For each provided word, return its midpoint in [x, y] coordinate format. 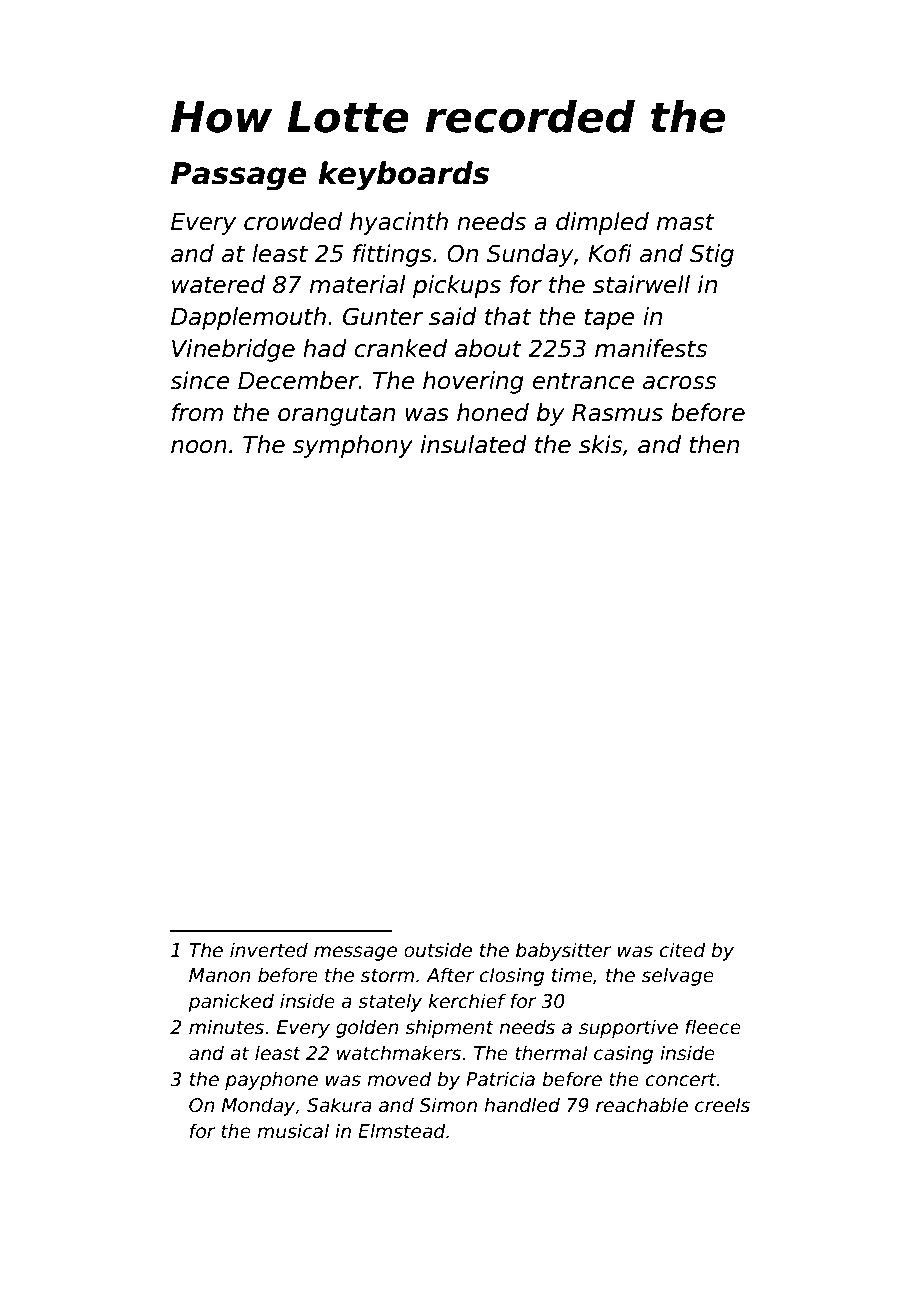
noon [199, 447]
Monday [259, 1106]
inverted [269, 950]
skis [600, 444]
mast [686, 222]
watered [218, 284]
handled [522, 1105]
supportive [628, 1028]
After [450, 975]
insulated [474, 444]
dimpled [602, 223]
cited [682, 950]
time [572, 975]
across [679, 383]
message [355, 953]
